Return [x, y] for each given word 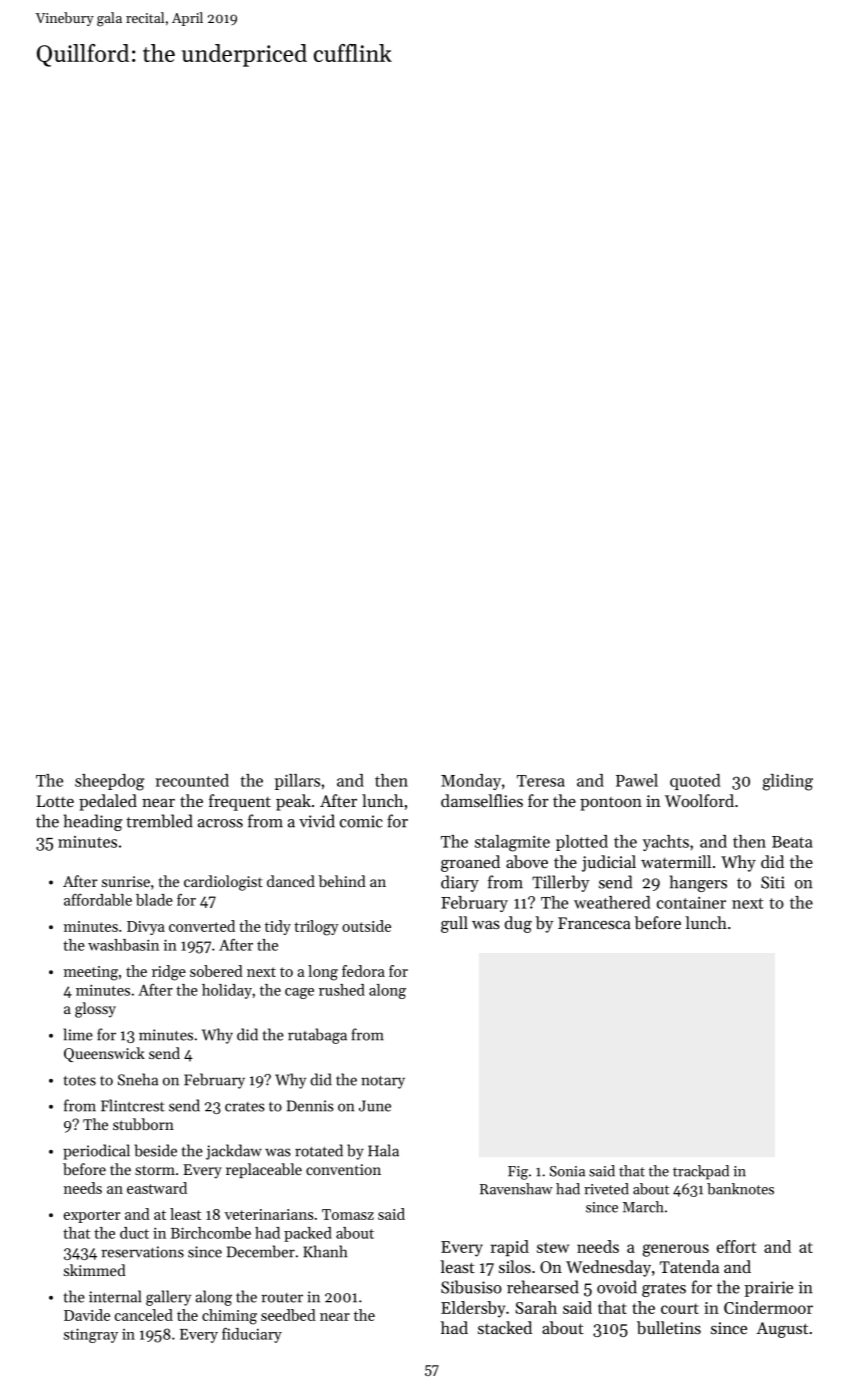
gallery [168, 1298]
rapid [510, 1248]
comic [361, 821]
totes [80, 1081]
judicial [609, 863]
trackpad [701, 1172]
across [220, 823]
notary [383, 1082]
